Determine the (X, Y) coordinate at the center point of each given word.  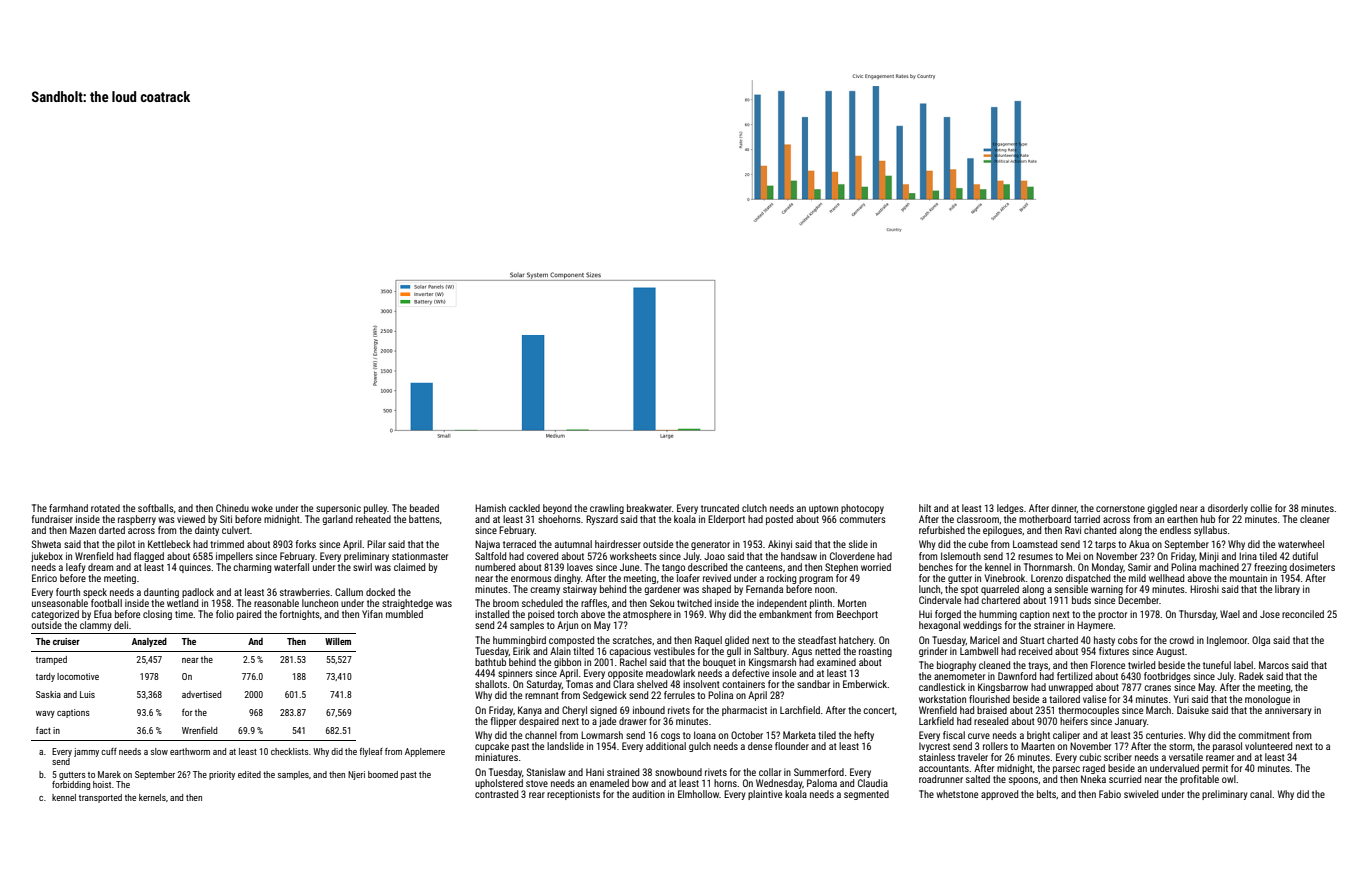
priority (222, 775)
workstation (942, 699)
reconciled (1303, 614)
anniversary (1288, 711)
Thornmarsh (1048, 567)
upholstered (499, 784)
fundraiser (52, 519)
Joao (714, 556)
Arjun (567, 626)
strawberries (305, 592)
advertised (201, 694)
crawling (607, 509)
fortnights (300, 615)
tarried (1087, 519)
